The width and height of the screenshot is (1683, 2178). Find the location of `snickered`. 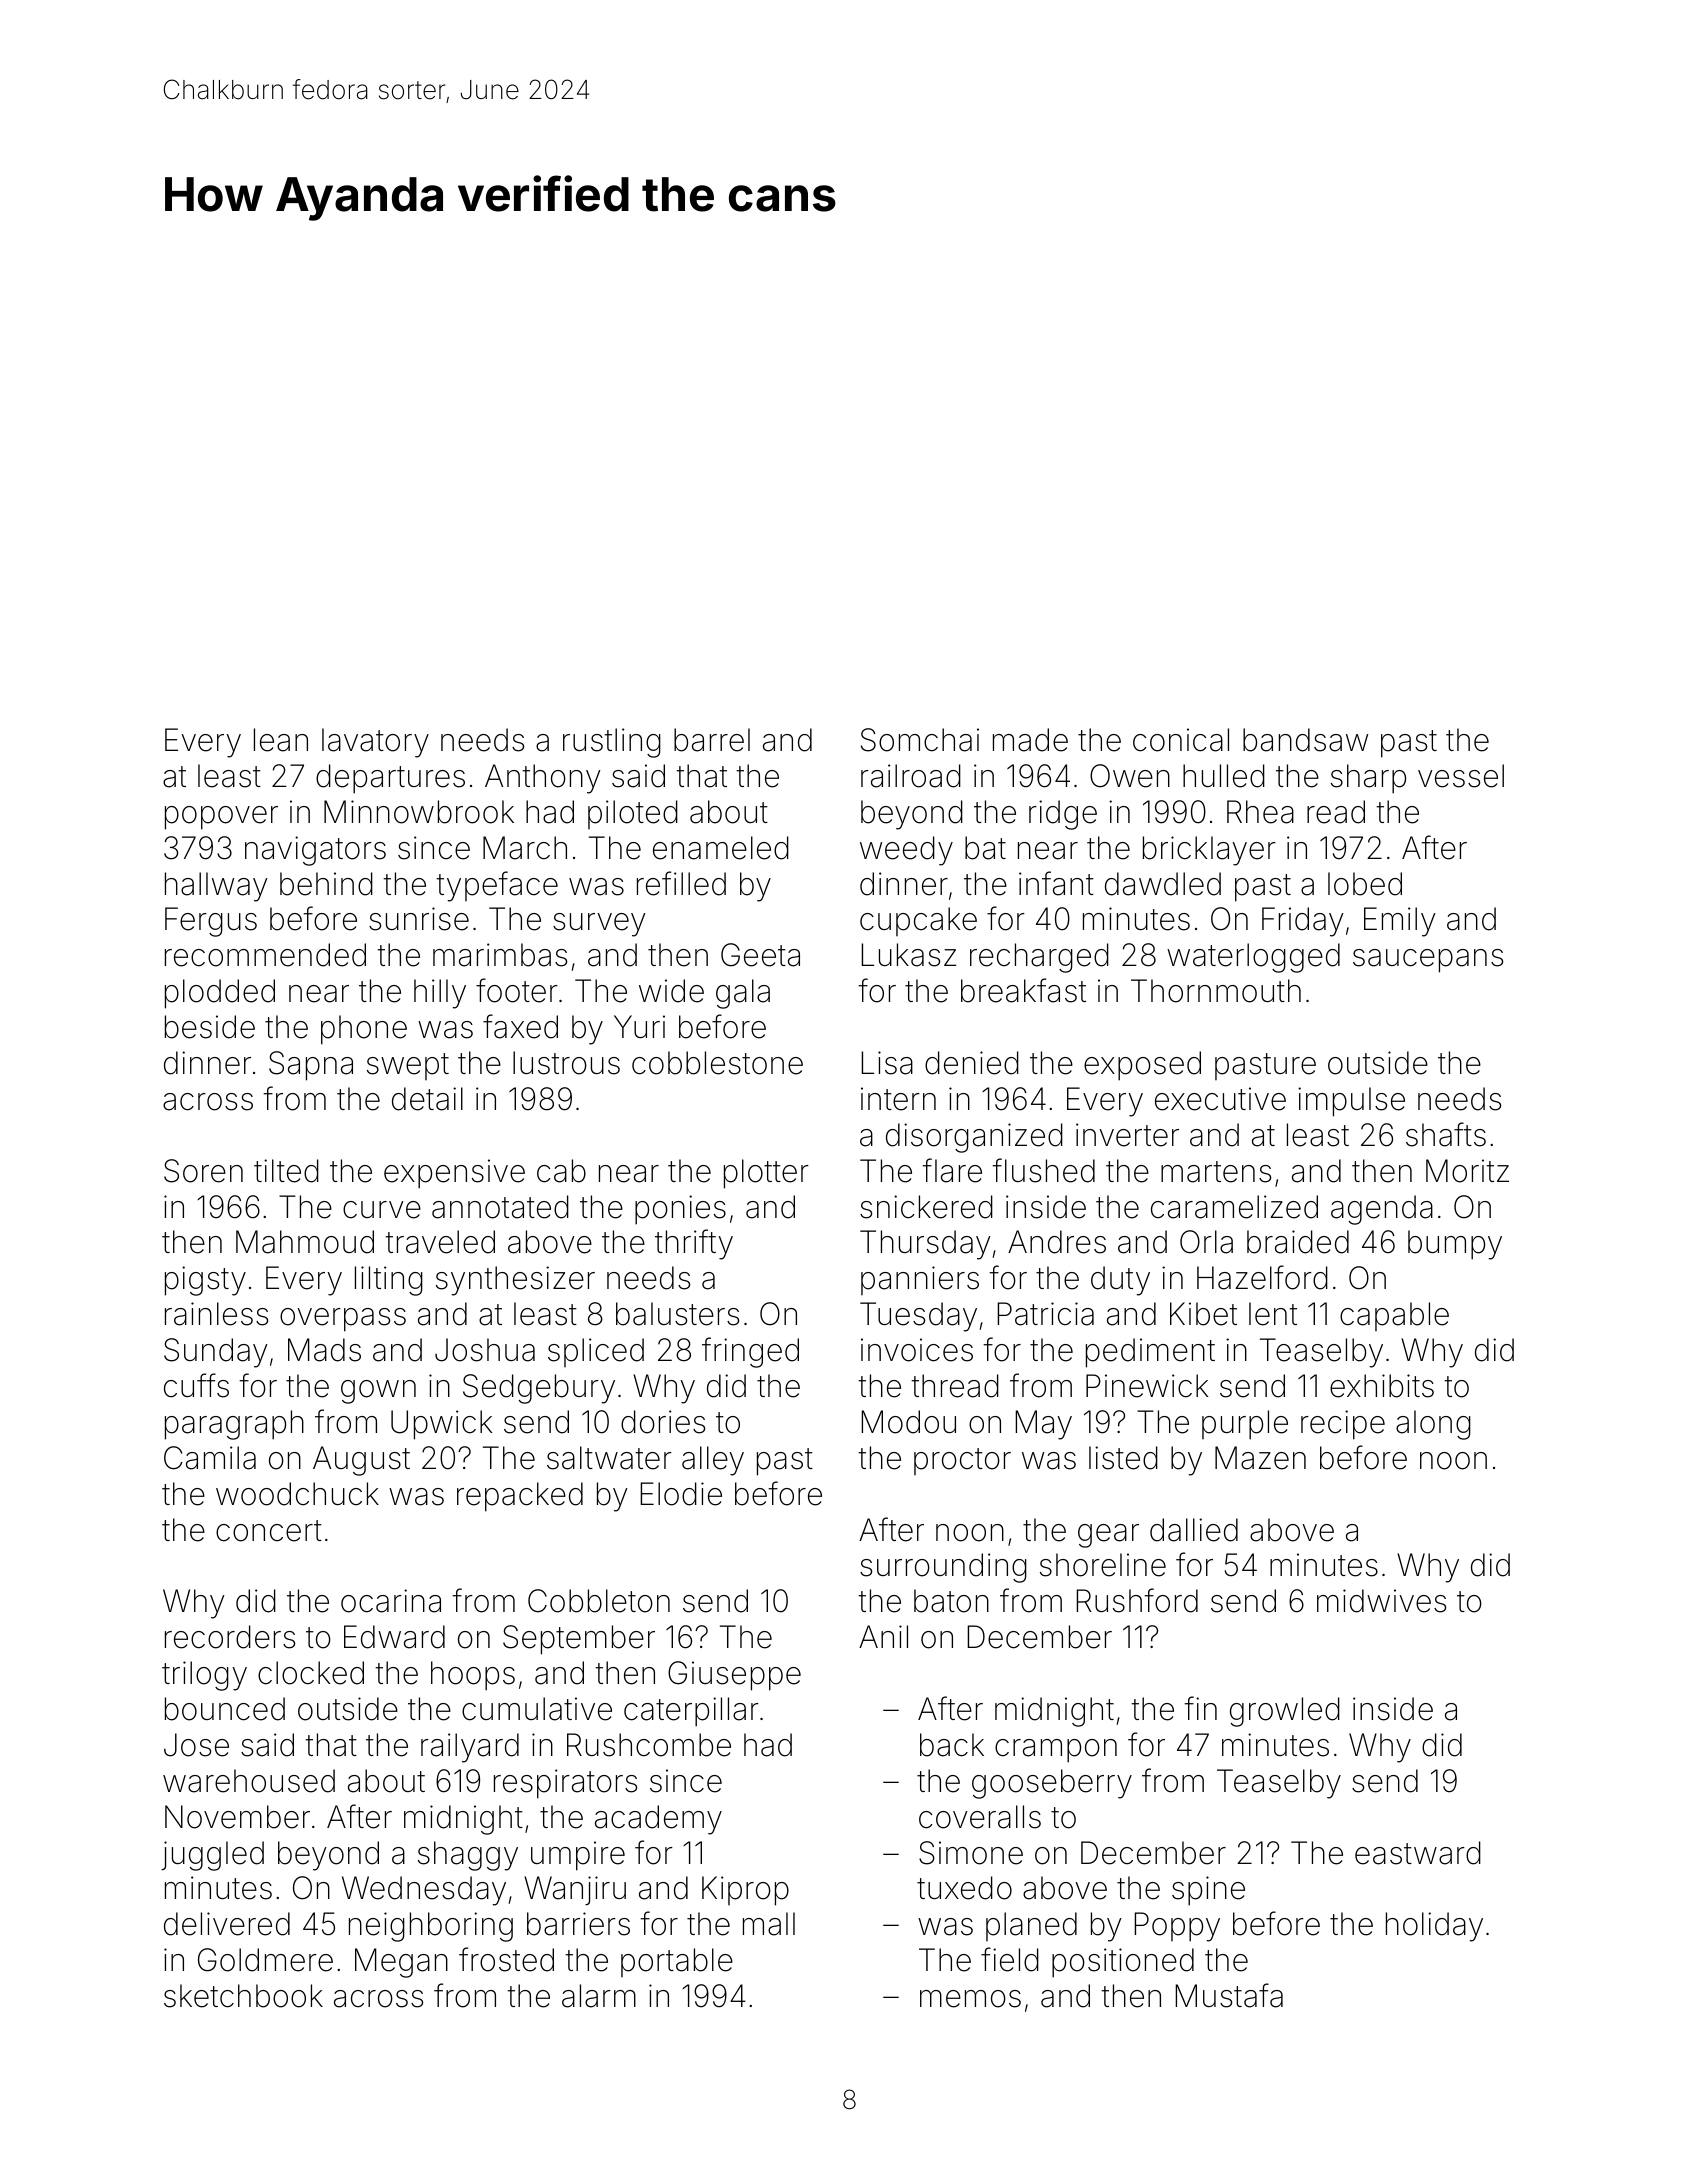

snickered is located at coordinates (926, 1207).
